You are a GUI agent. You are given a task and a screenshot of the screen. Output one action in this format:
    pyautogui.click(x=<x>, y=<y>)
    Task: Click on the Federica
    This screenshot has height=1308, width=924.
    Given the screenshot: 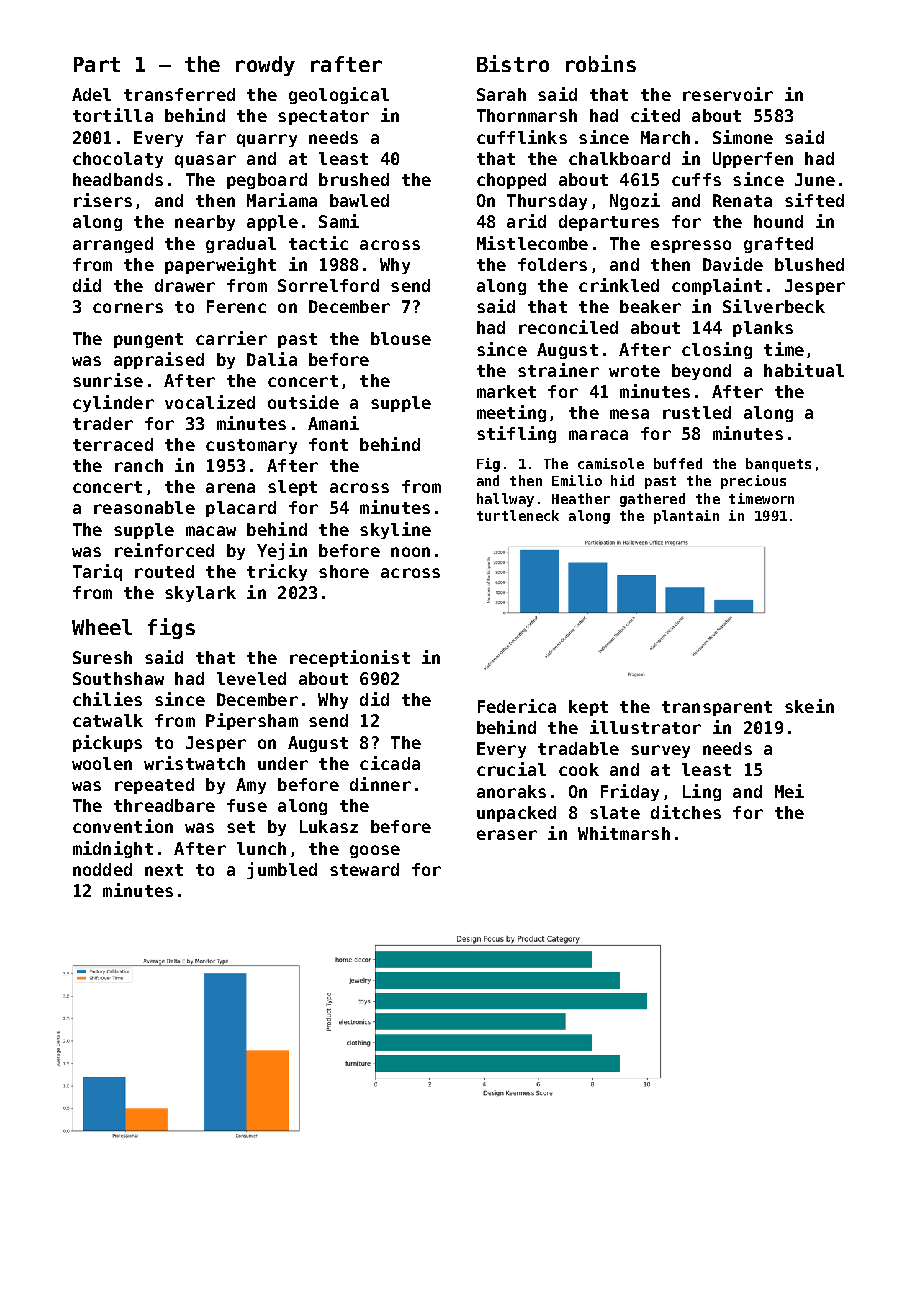 What is the action you would take?
    pyautogui.click(x=517, y=706)
